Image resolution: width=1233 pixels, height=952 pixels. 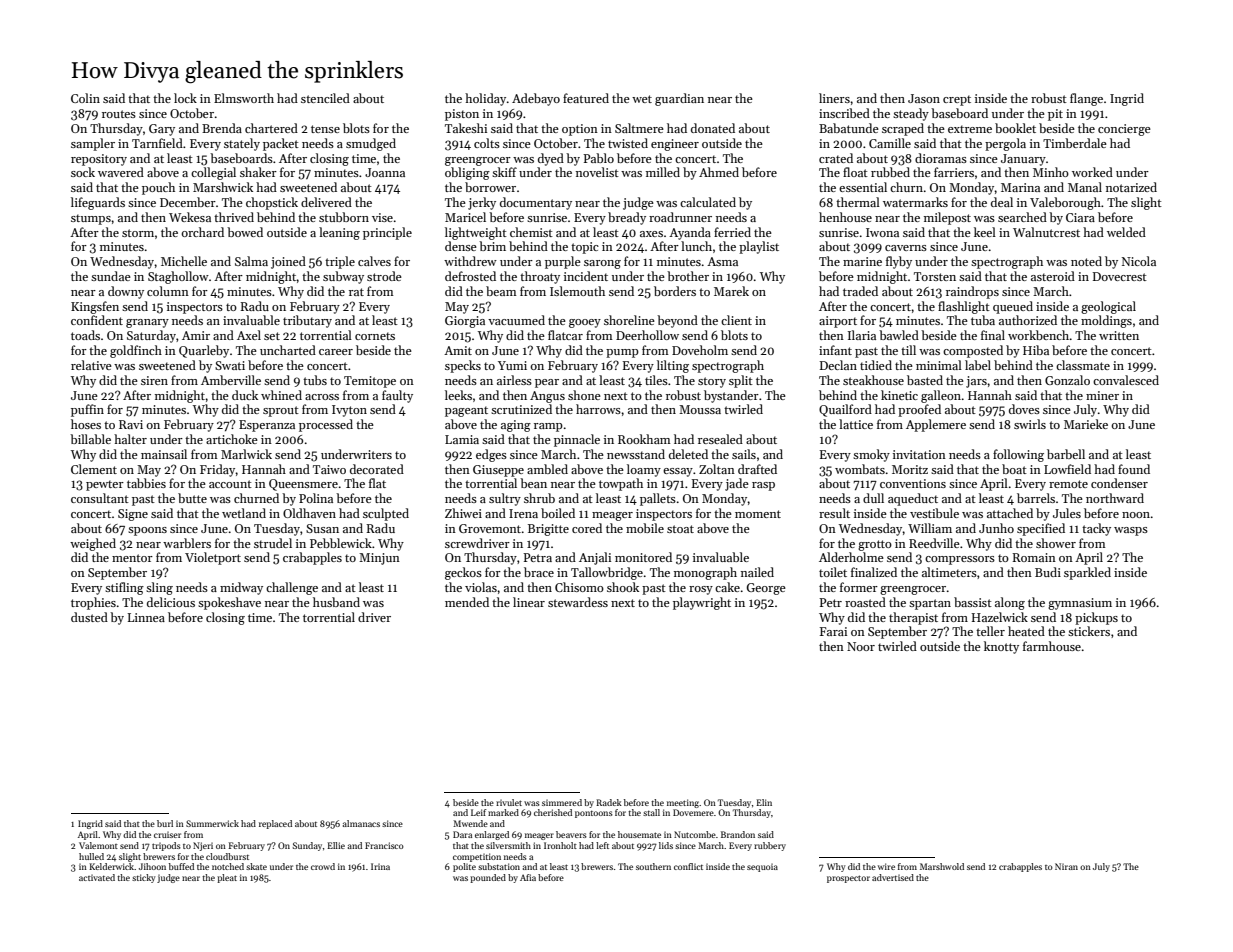 I want to click on flange, so click(x=1086, y=99).
